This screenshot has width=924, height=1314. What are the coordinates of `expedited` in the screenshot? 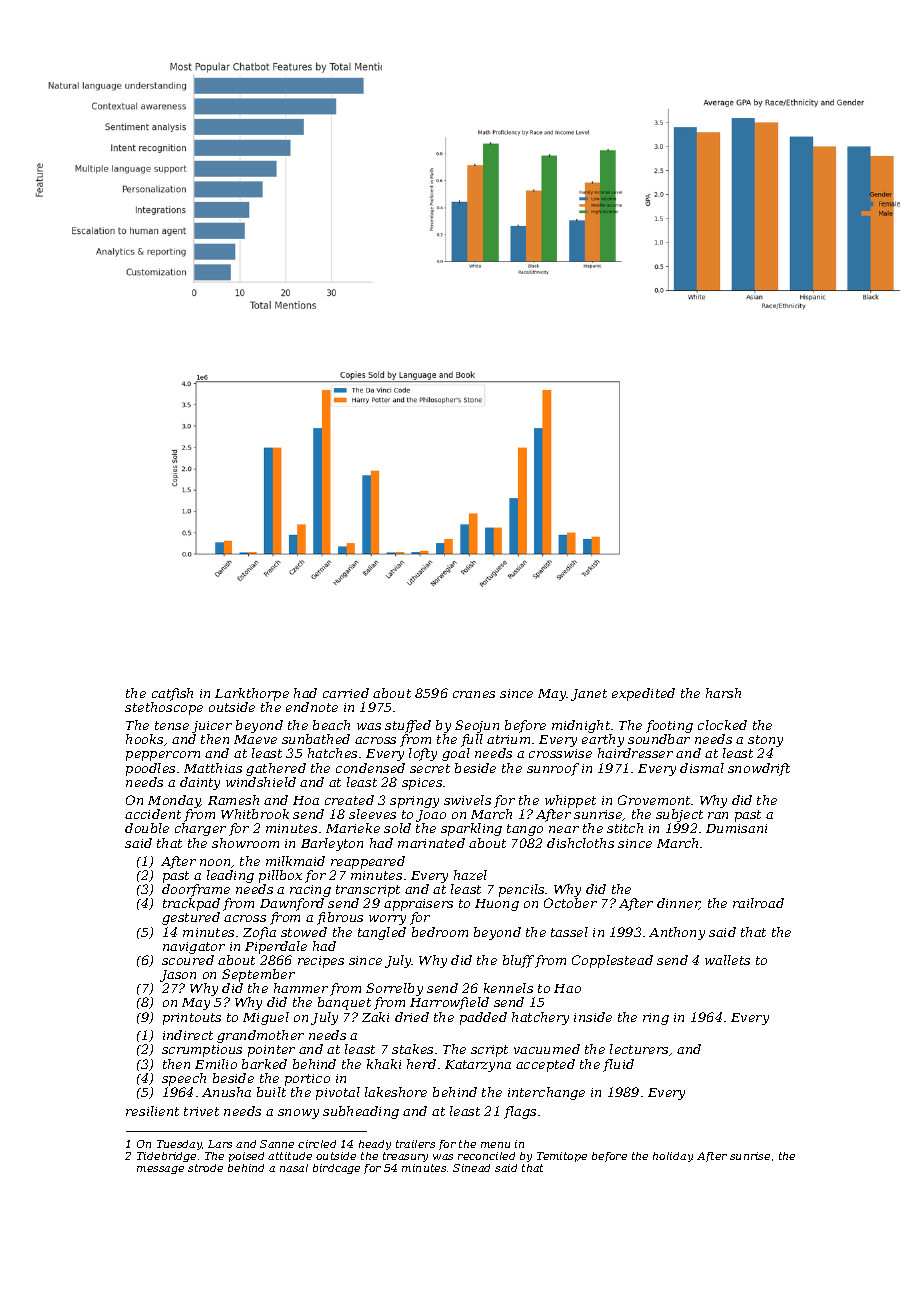 It's located at (643, 694).
